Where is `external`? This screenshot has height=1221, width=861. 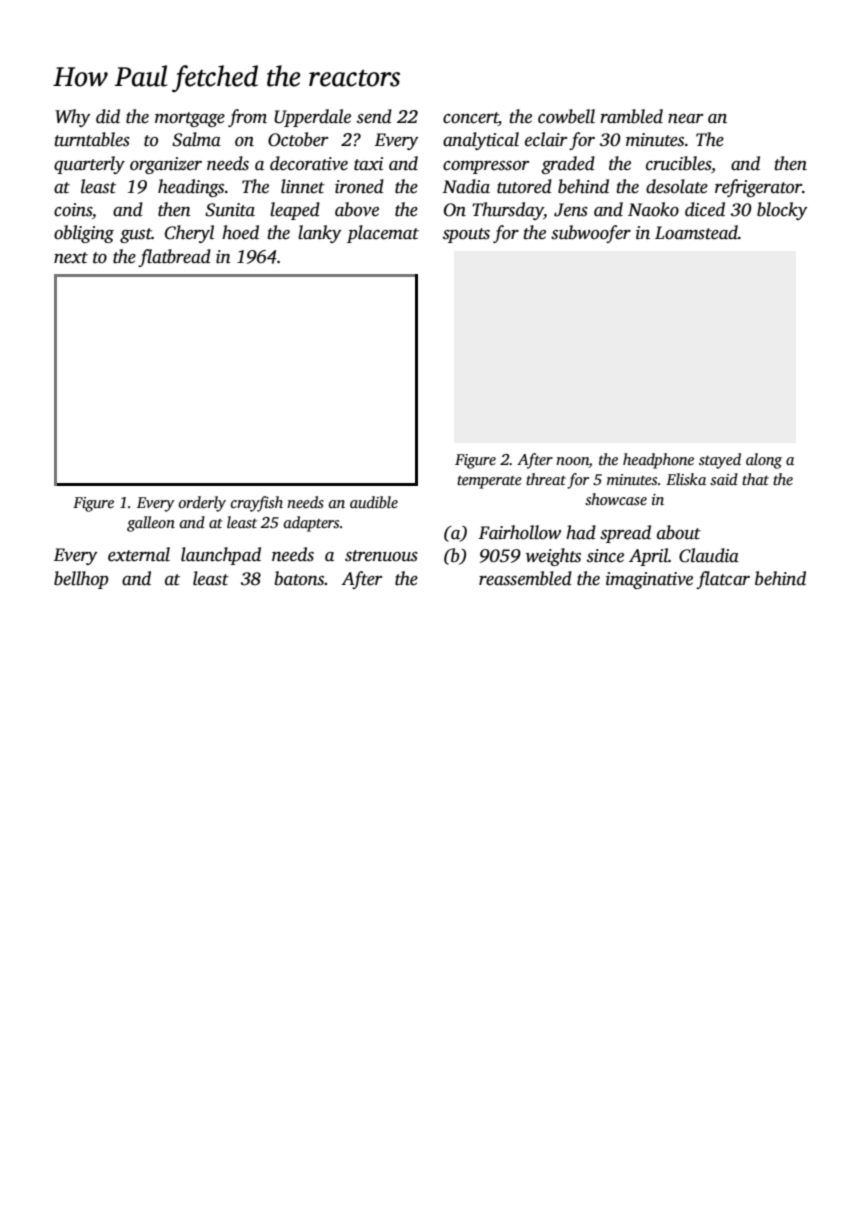
external is located at coordinates (139, 554).
